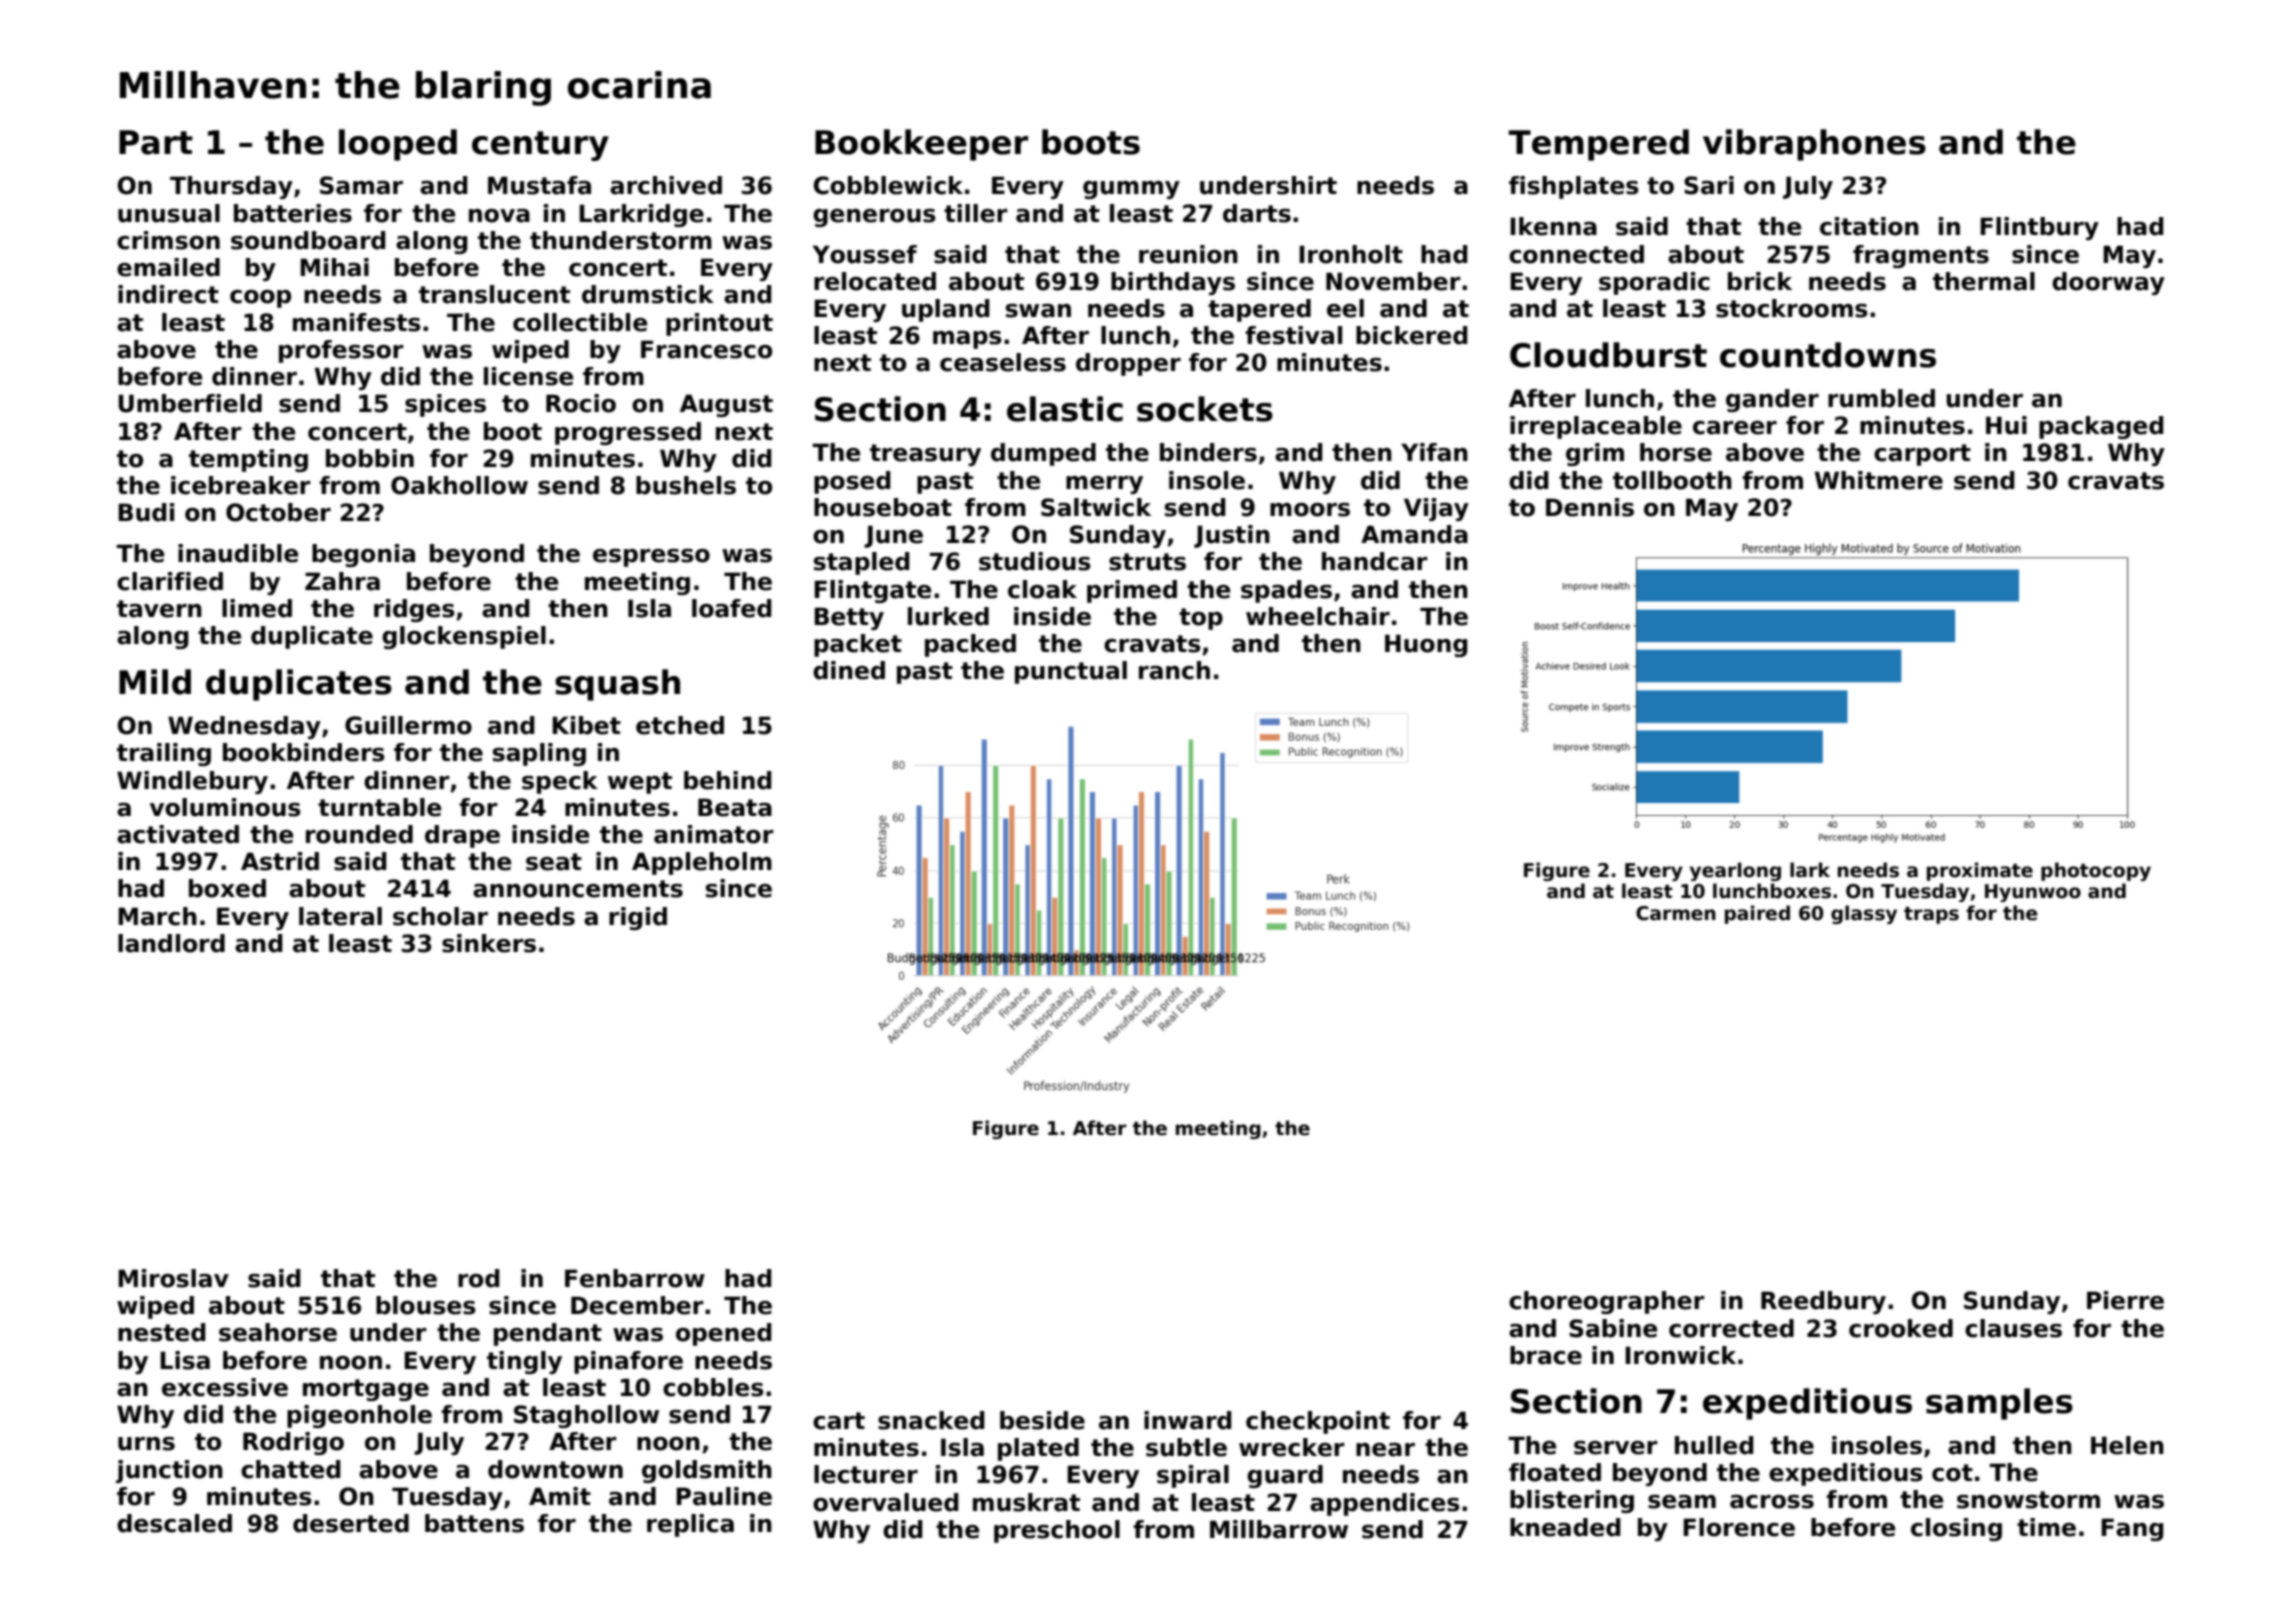 The width and height of the screenshot is (2282, 1614). What do you see at coordinates (2096, 871) in the screenshot?
I see `photocopy` at bounding box center [2096, 871].
